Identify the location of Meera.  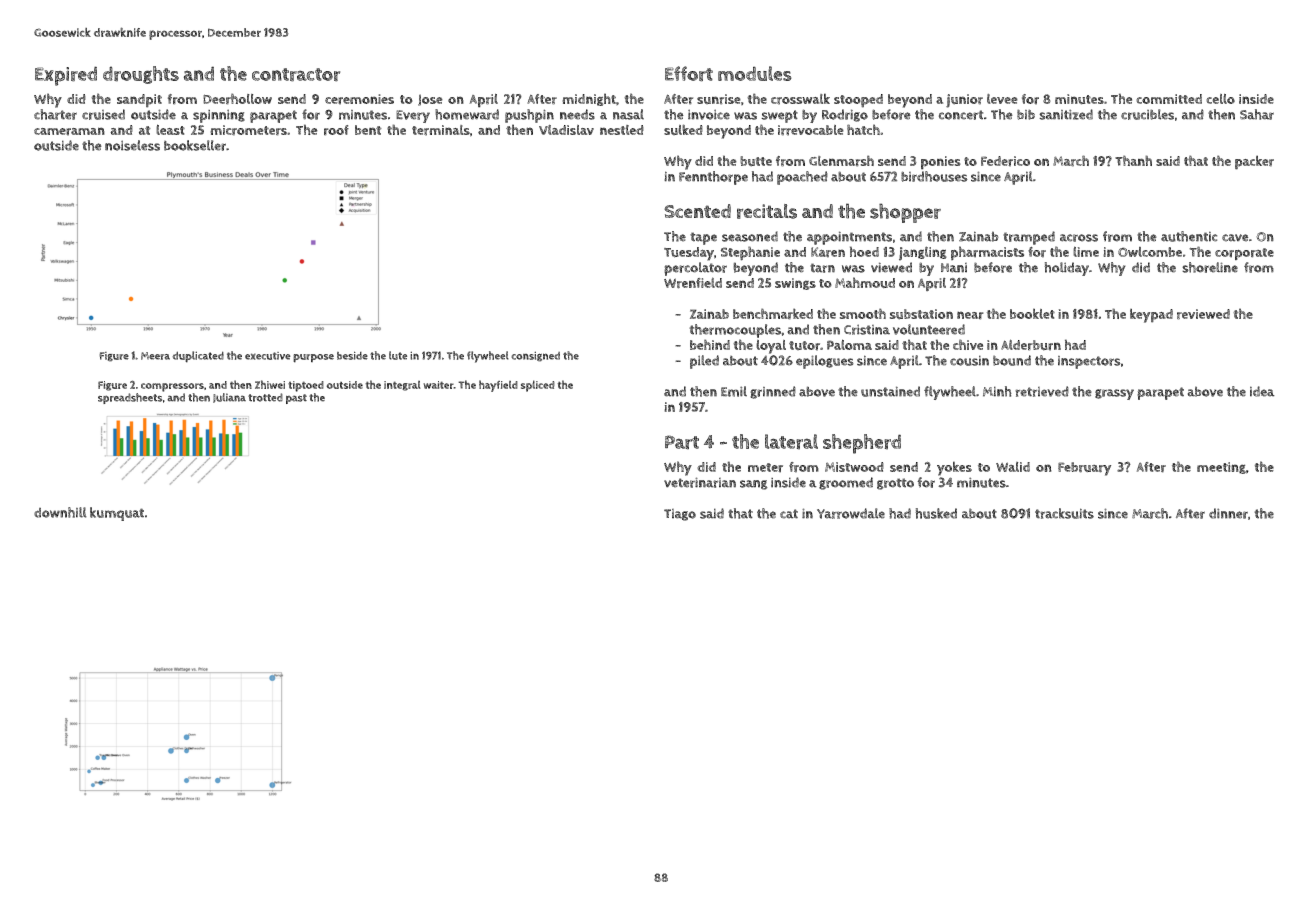
(155, 356).
